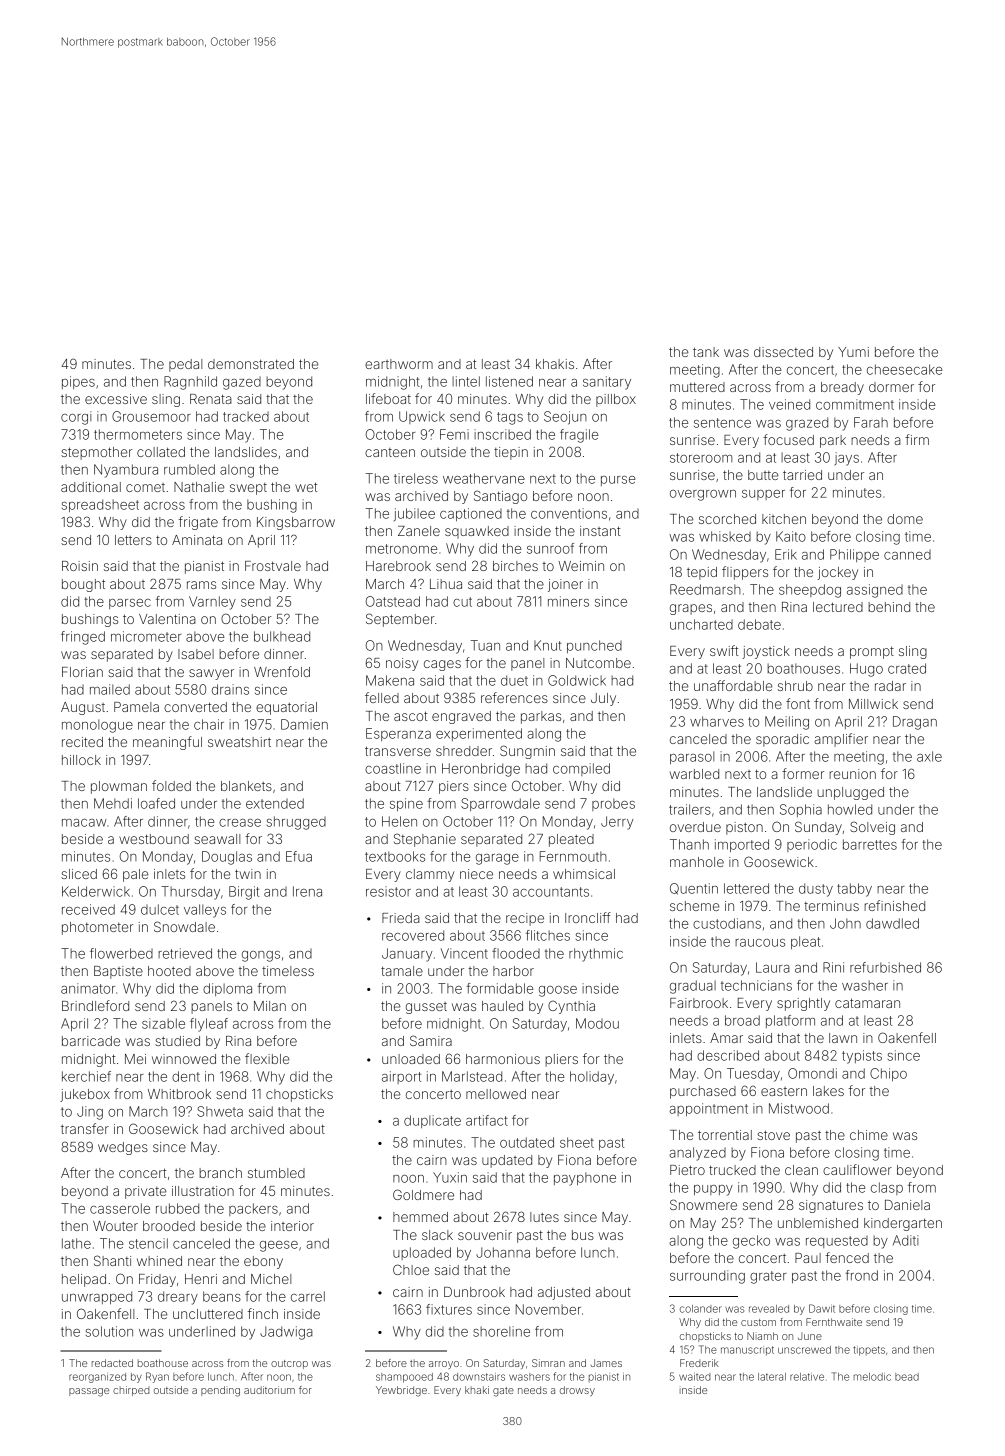 This screenshot has width=1005, height=1456. What do you see at coordinates (244, 893) in the screenshot?
I see `Birgit` at bounding box center [244, 893].
